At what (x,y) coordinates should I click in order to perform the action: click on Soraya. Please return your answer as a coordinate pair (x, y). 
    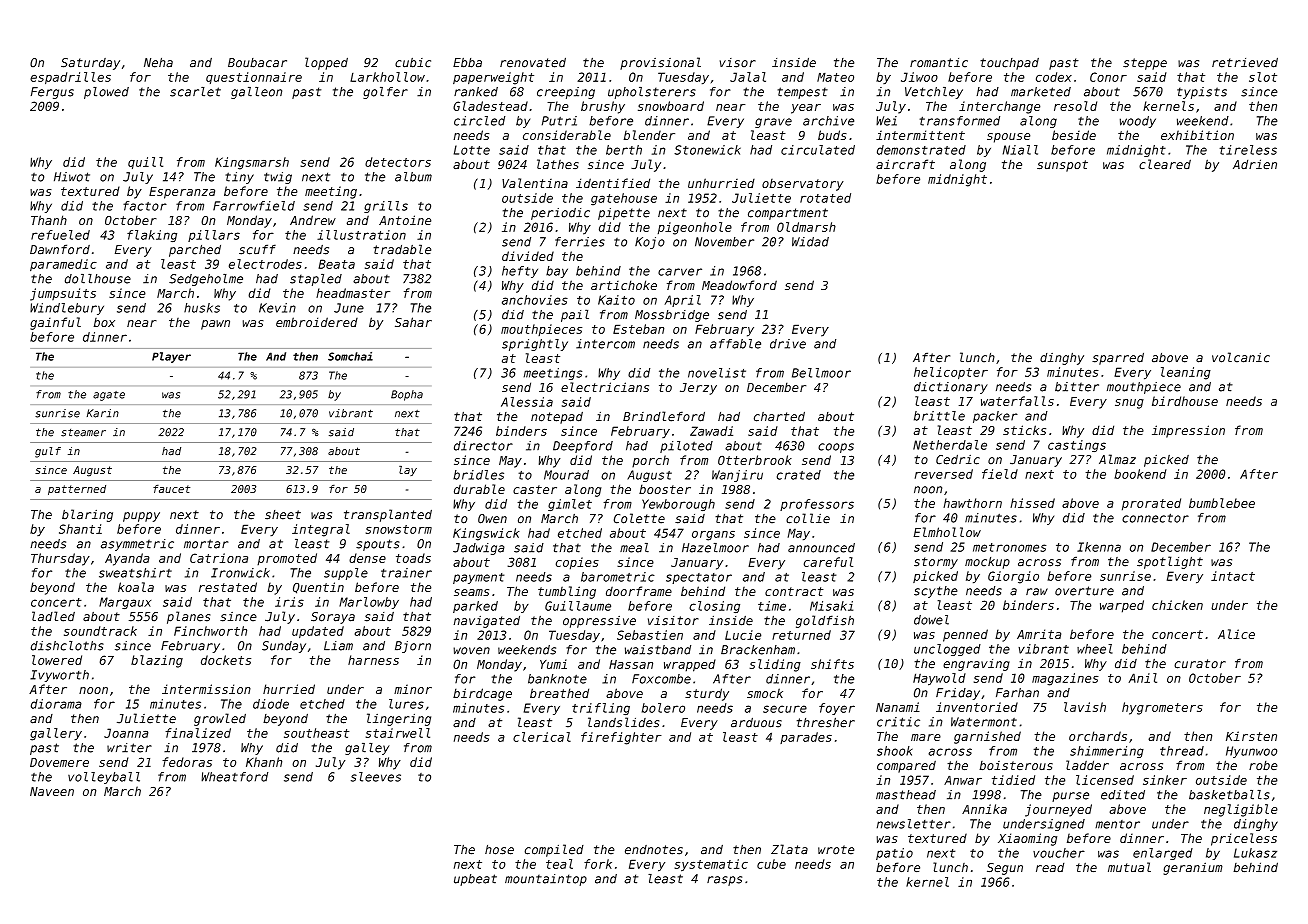
    Looking at the image, I should click on (333, 618).
